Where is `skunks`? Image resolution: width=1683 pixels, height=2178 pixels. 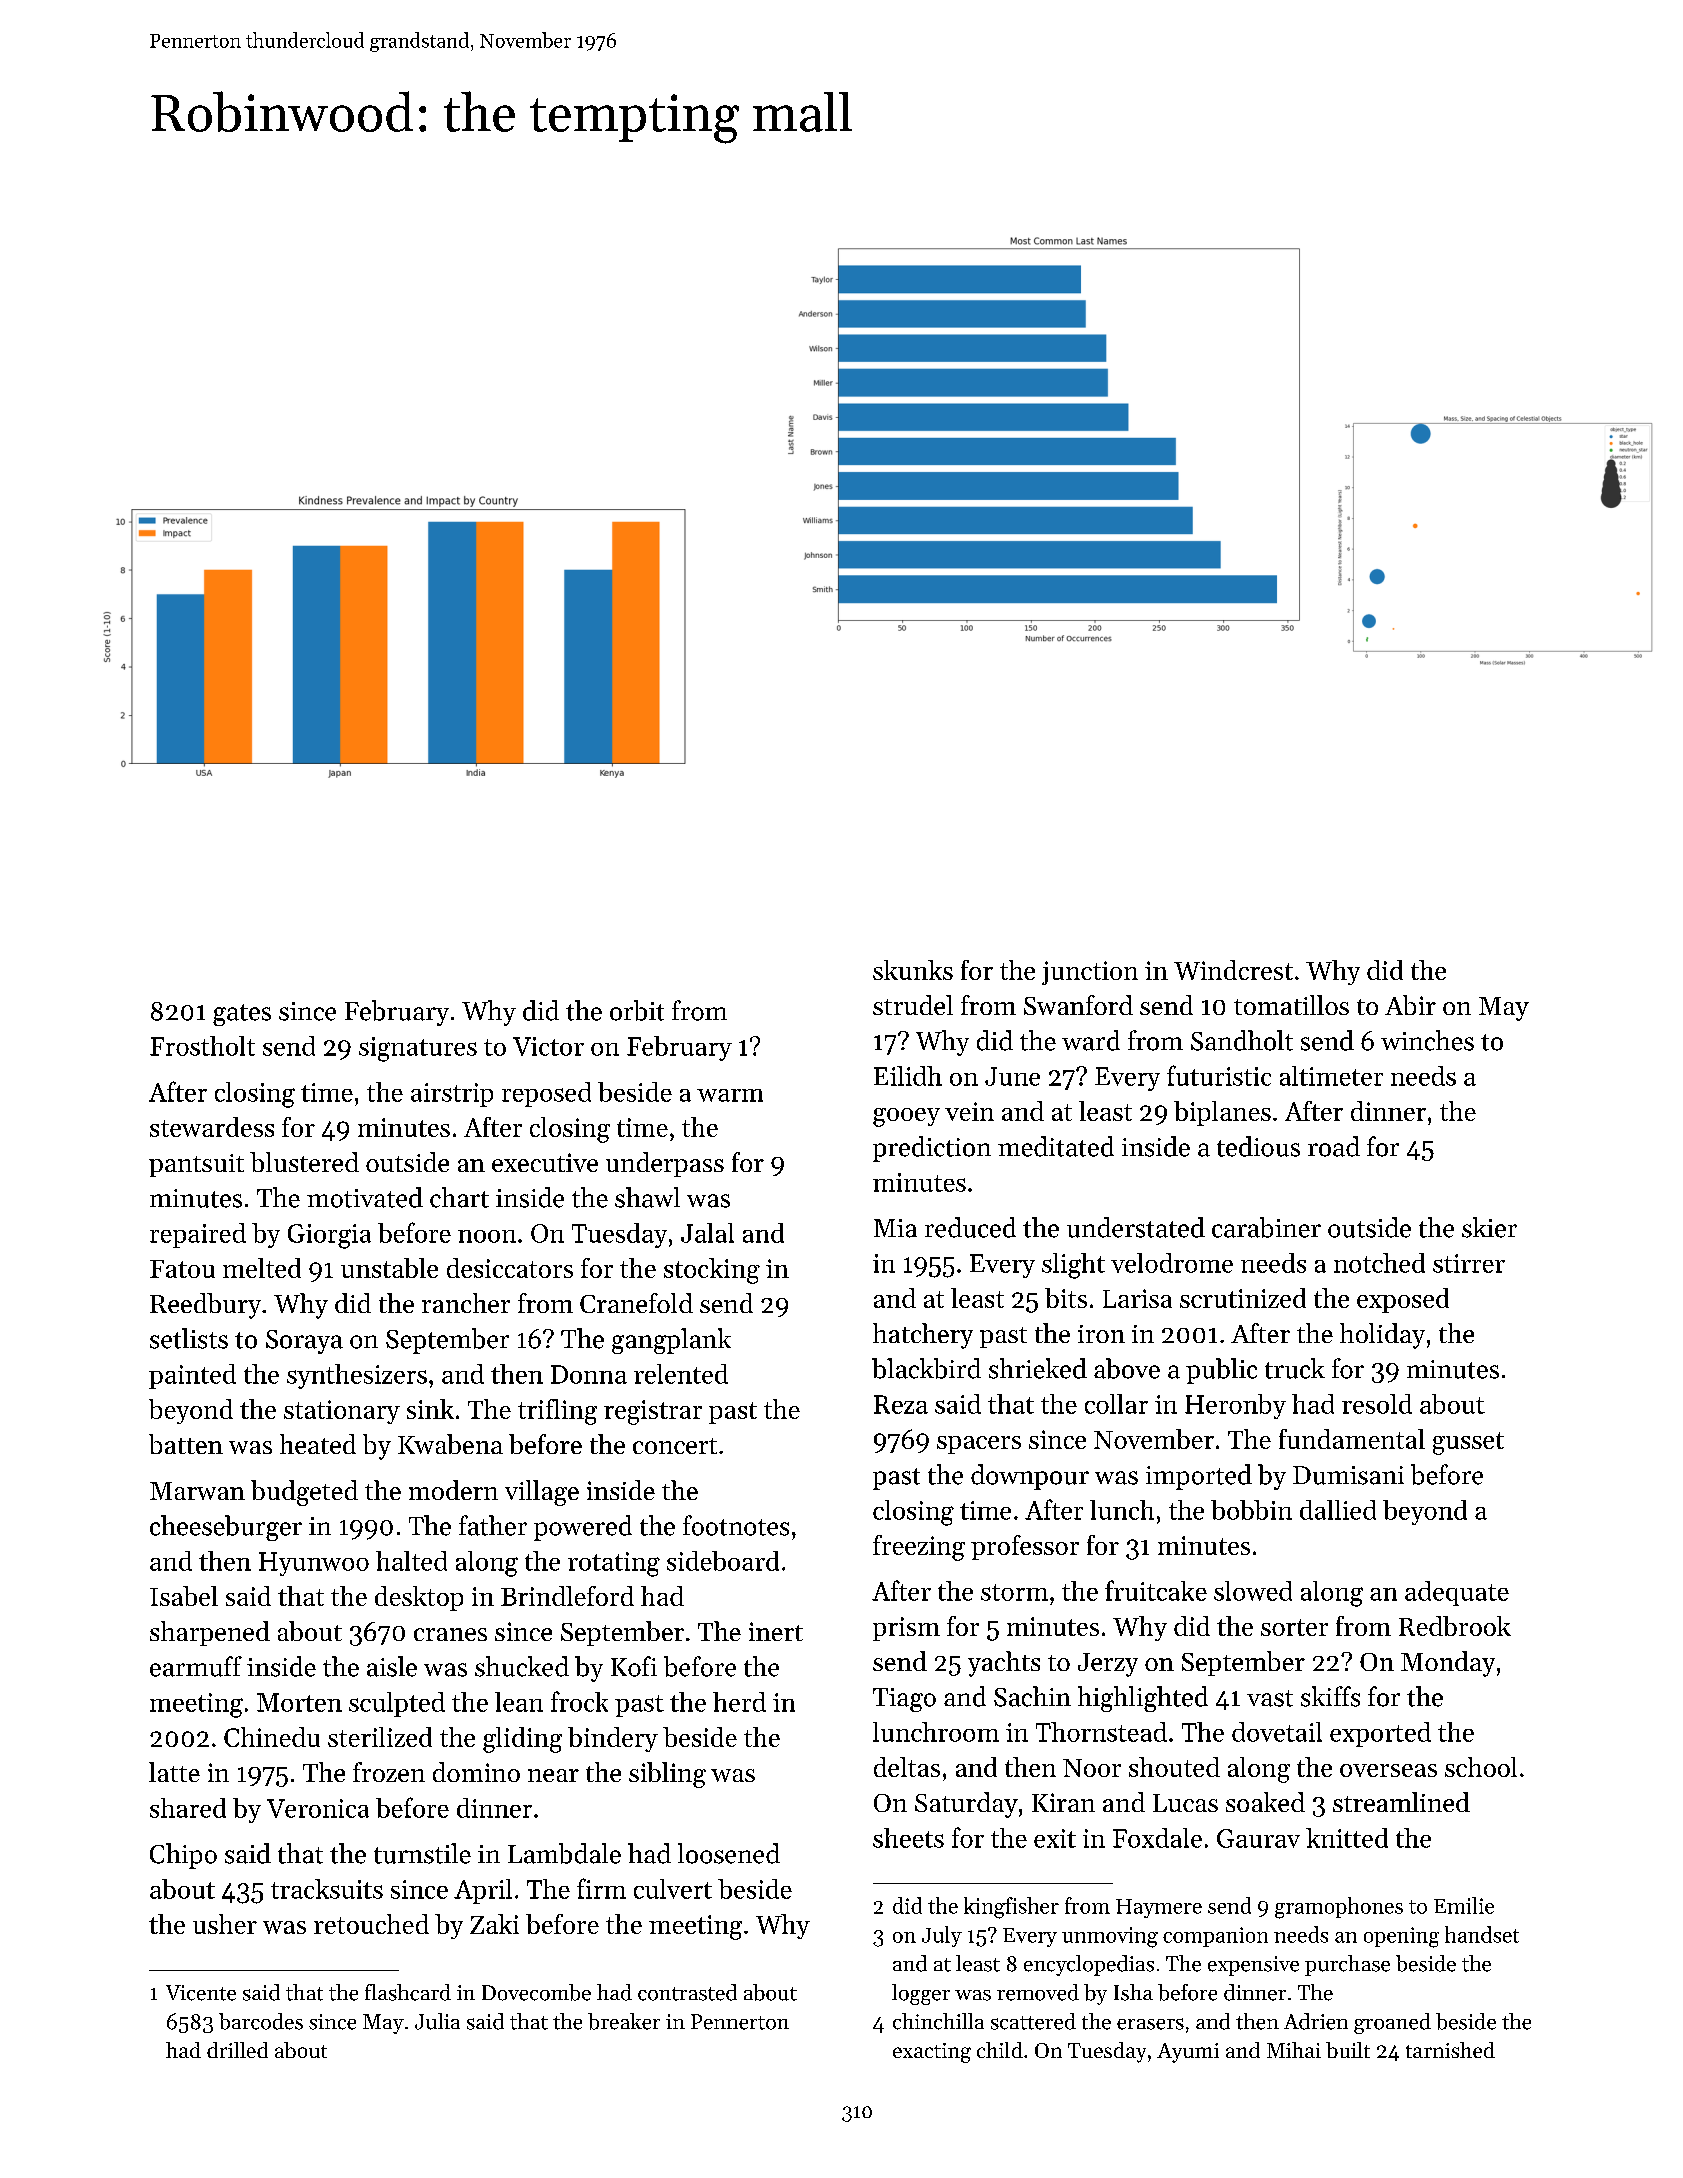
skunks is located at coordinates (913, 970).
